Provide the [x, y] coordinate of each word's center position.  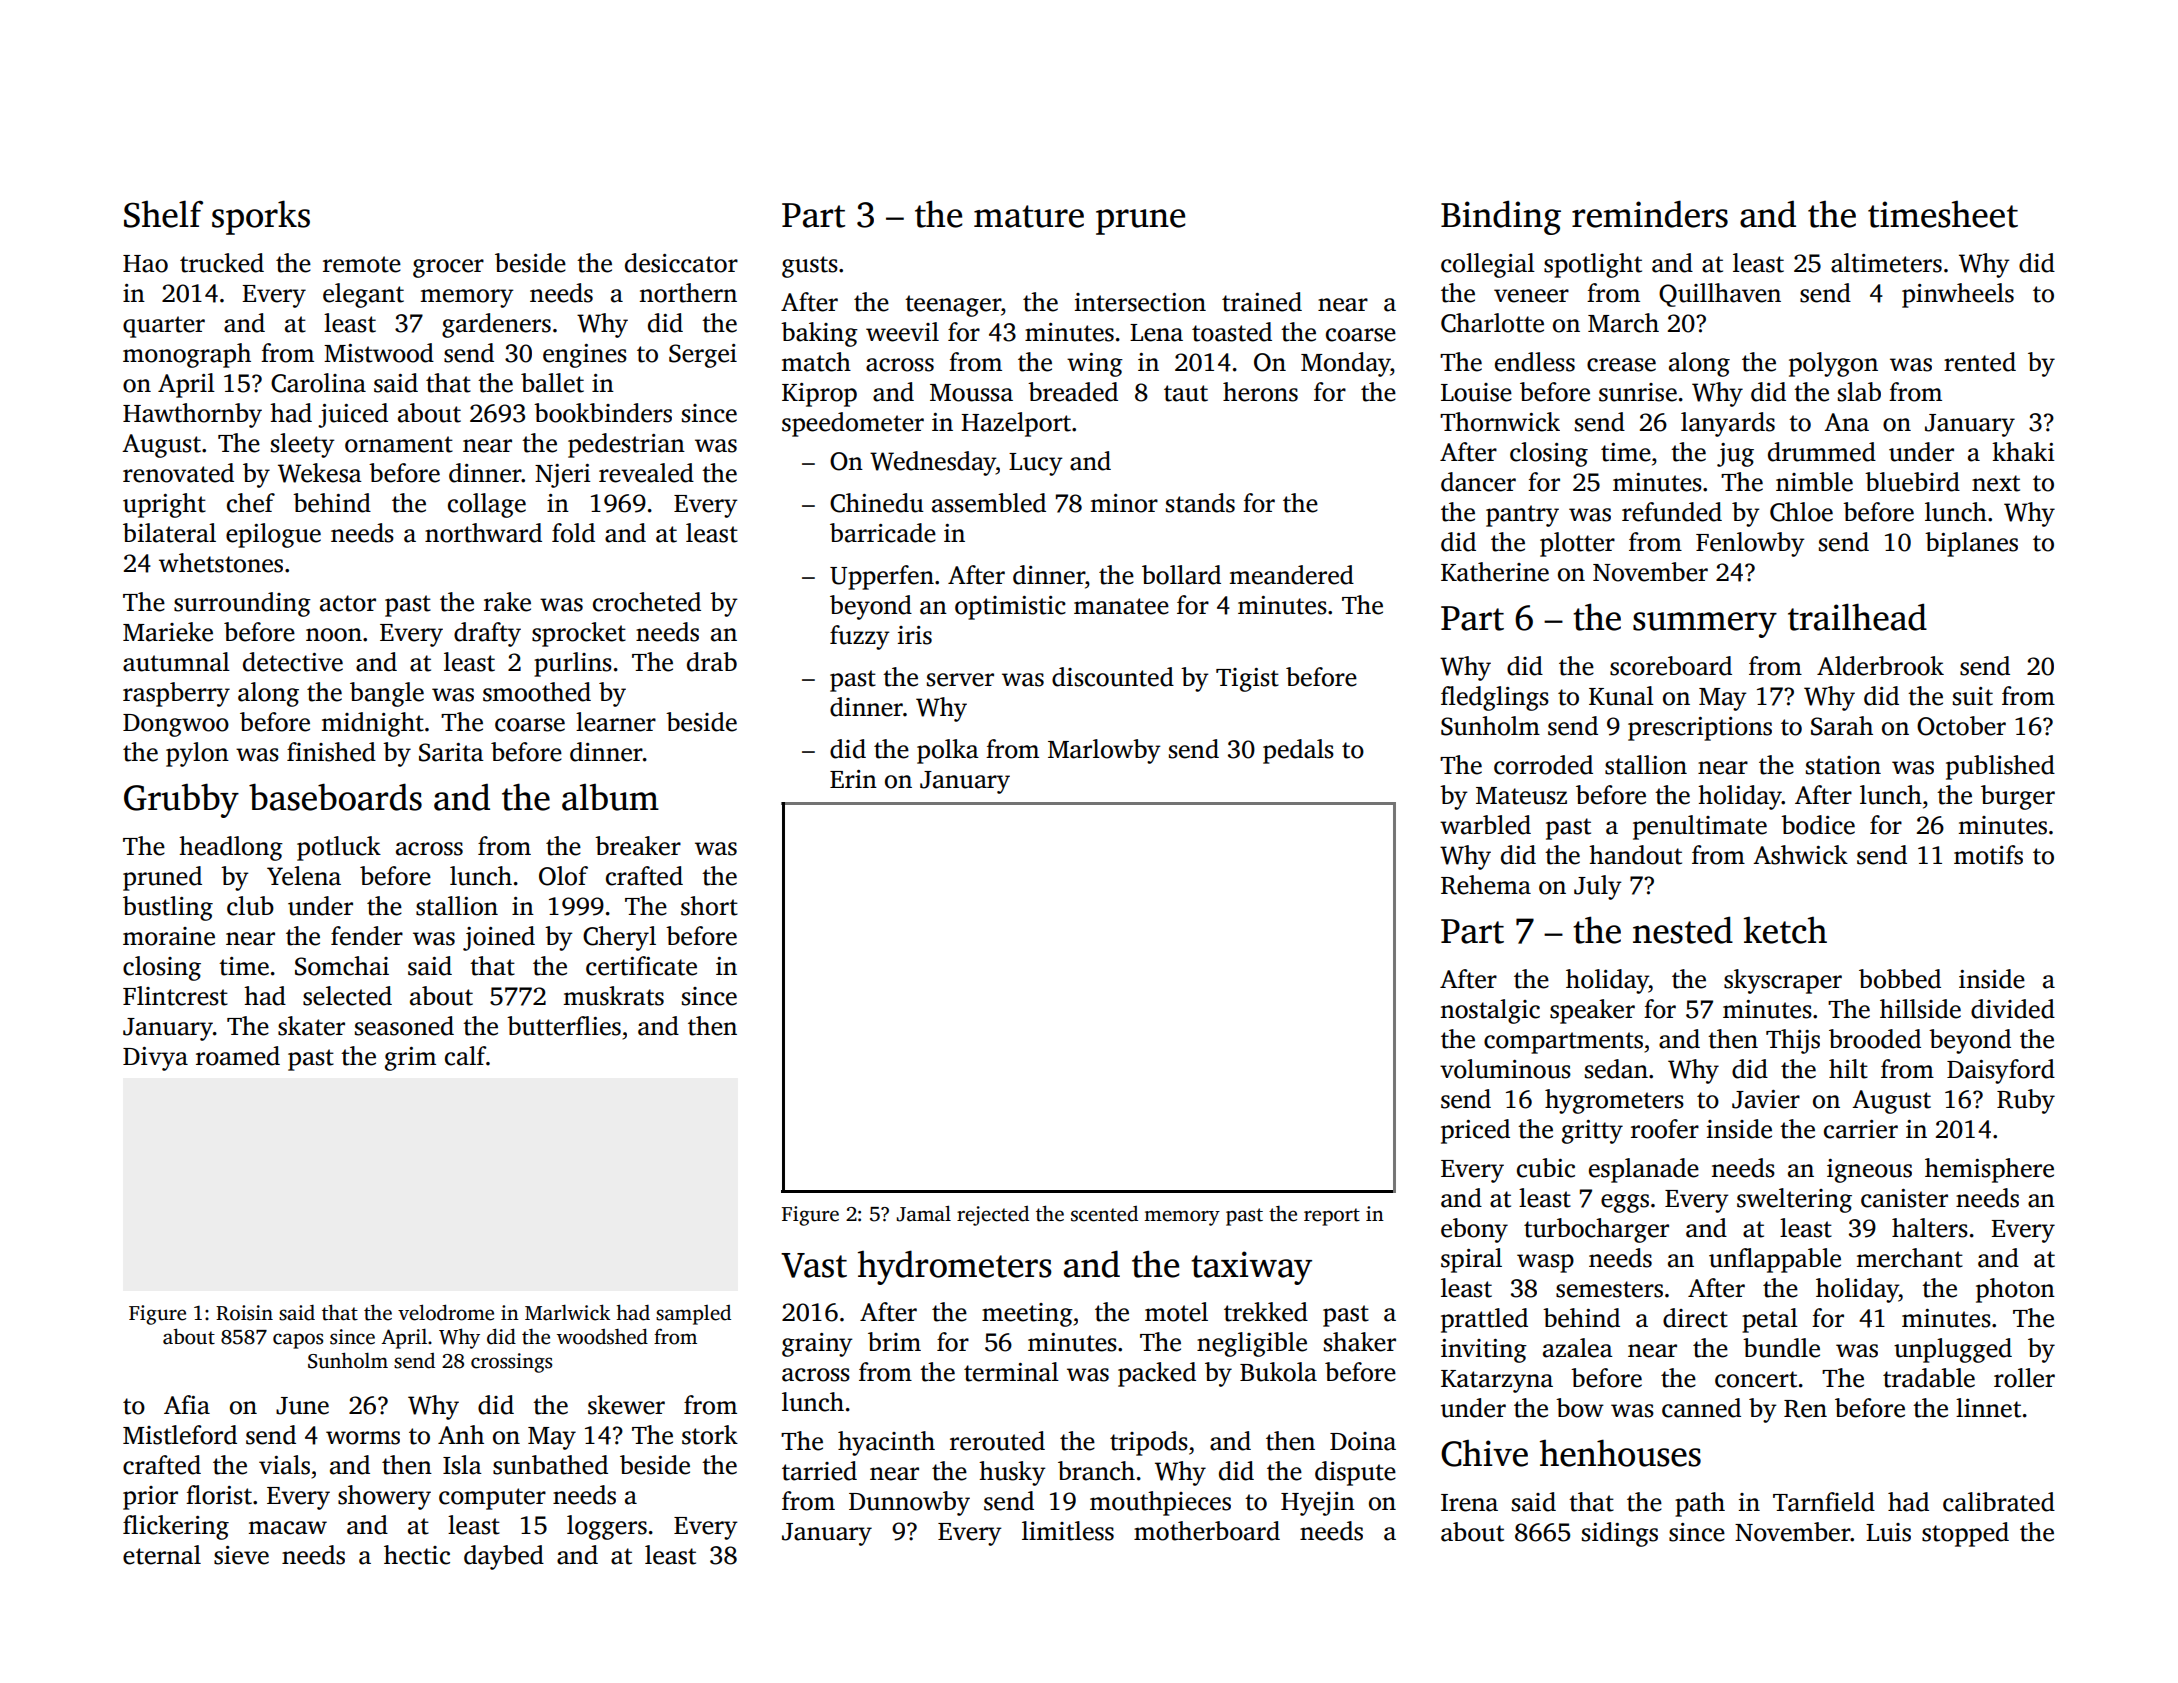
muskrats [614, 996]
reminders [1650, 214]
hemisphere [1989, 1170]
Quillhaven [1720, 295]
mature [1029, 216]
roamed [238, 1056]
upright [164, 505]
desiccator [681, 263]
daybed [504, 1557]
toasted [1232, 332]
